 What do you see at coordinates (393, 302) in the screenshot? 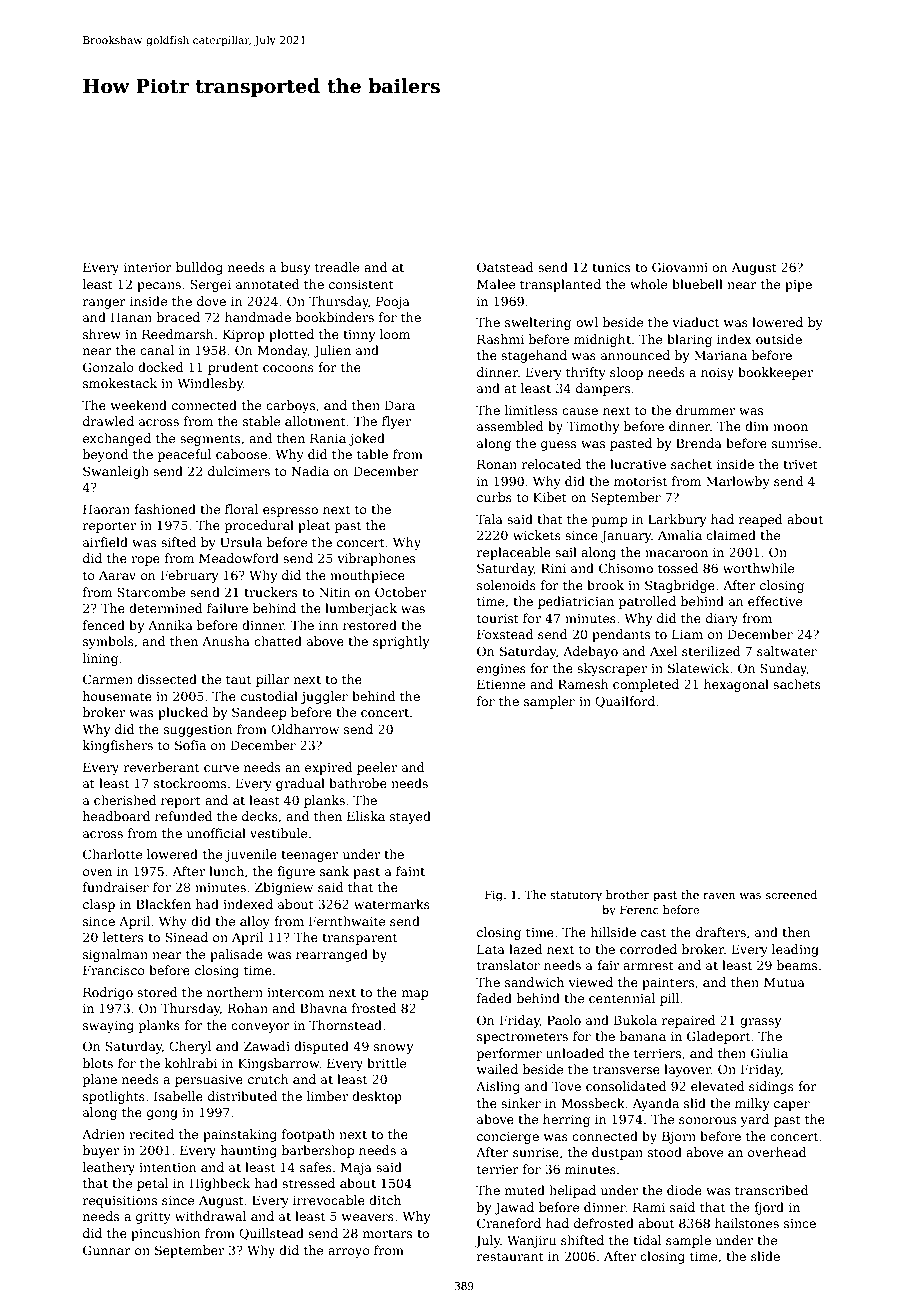
I see `Pooja` at bounding box center [393, 302].
